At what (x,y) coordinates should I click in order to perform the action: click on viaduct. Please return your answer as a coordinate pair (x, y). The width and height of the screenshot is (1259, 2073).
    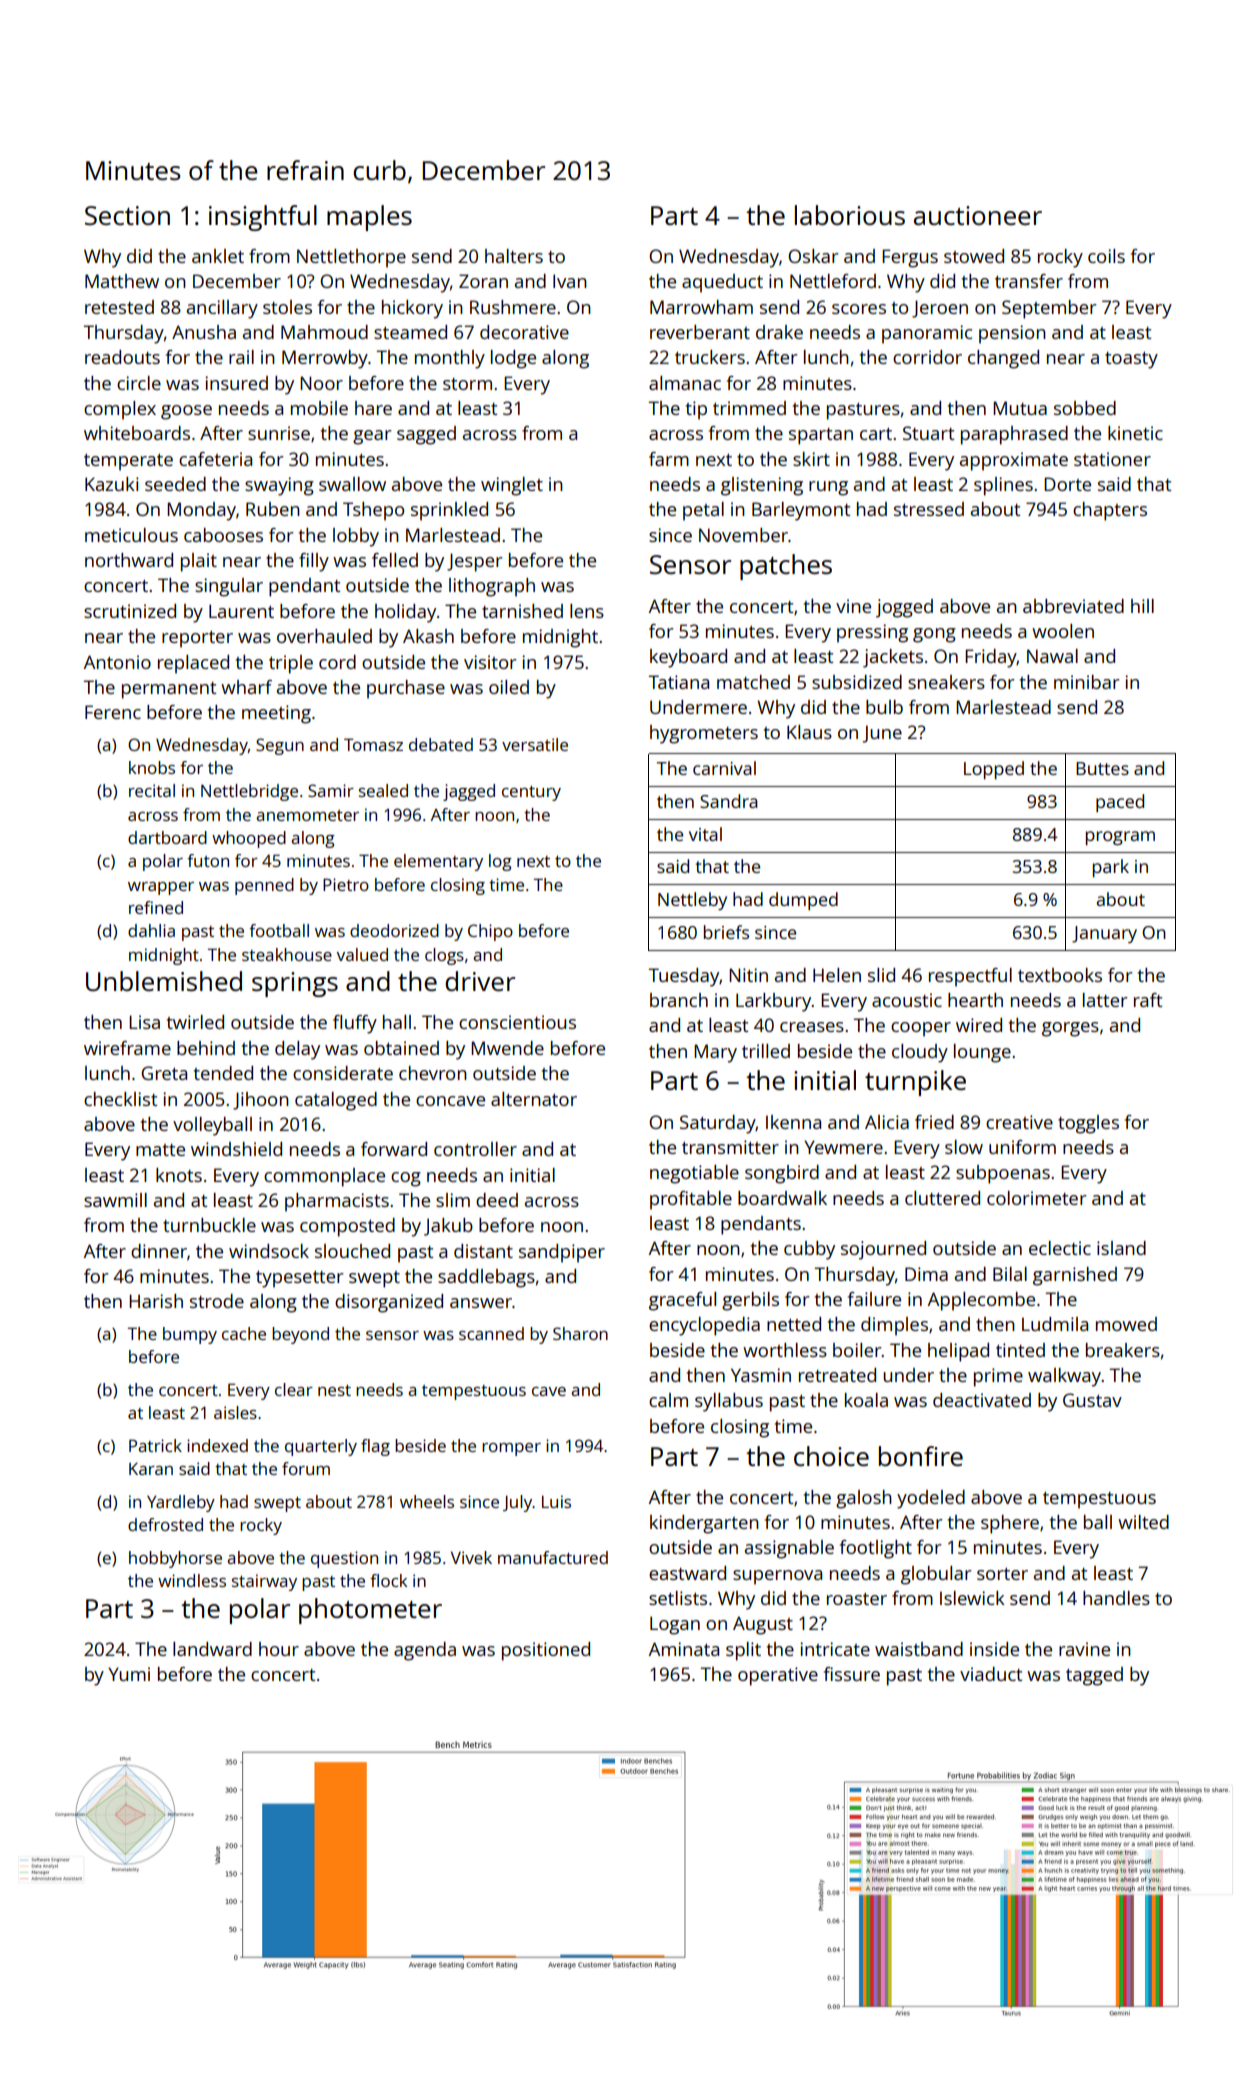
    Looking at the image, I should click on (991, 1674).
